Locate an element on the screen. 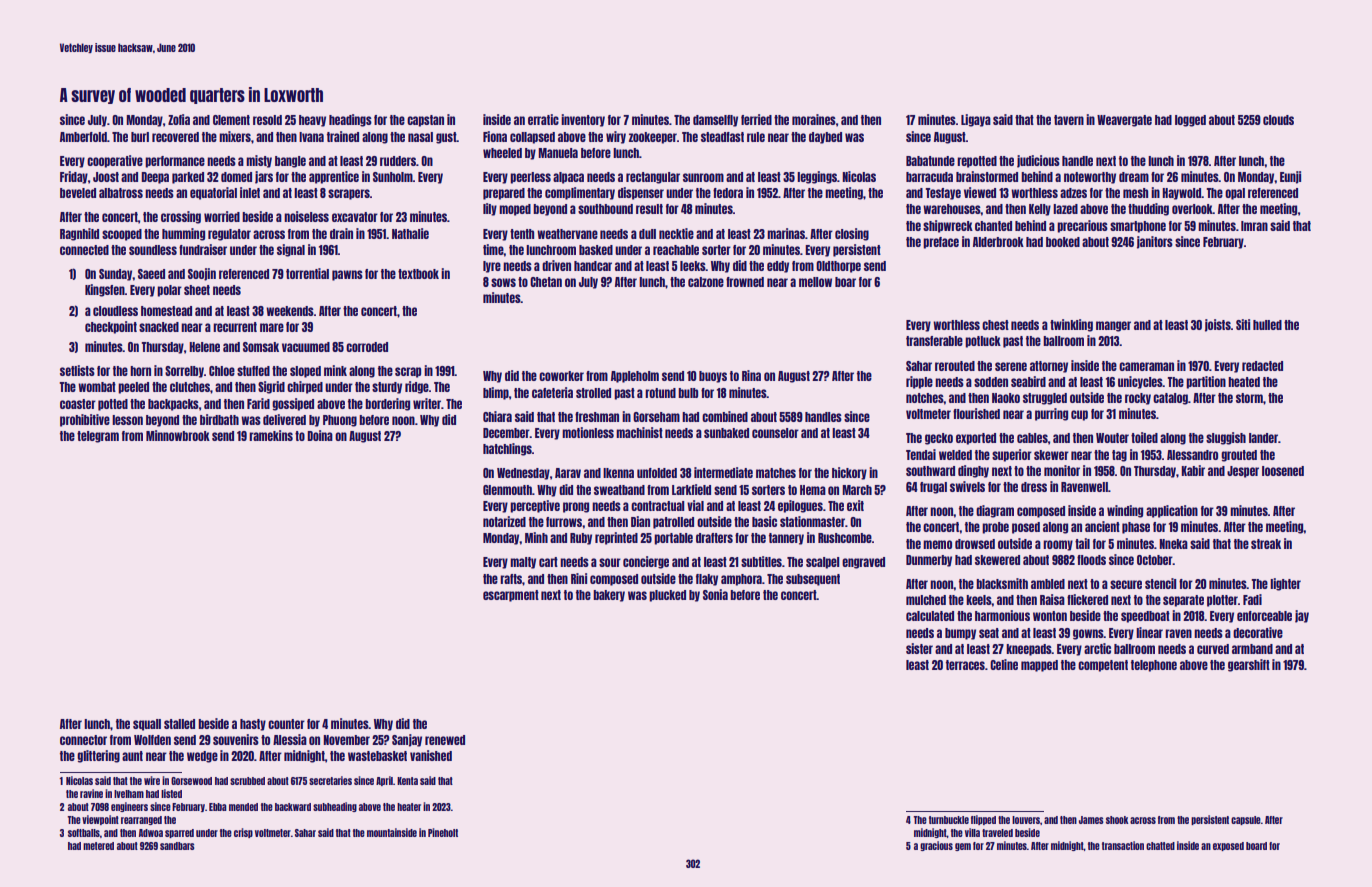 Image resolution: width=1372 pixels, height=887 pixels. squall is located at coordinates (147, 725).
